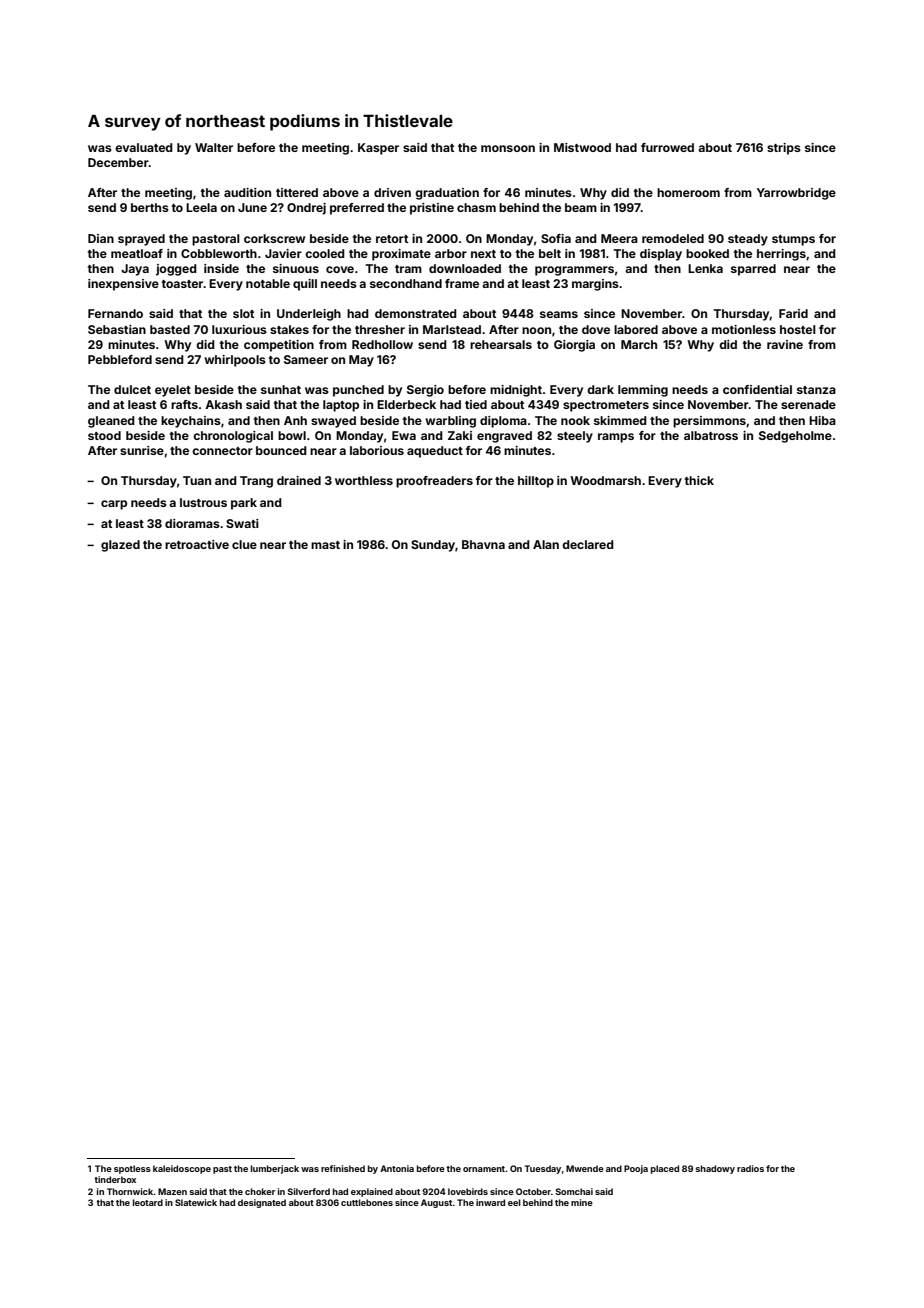 This page has height=1308, width=924. I want to click on stumps, so click(793, 240).
